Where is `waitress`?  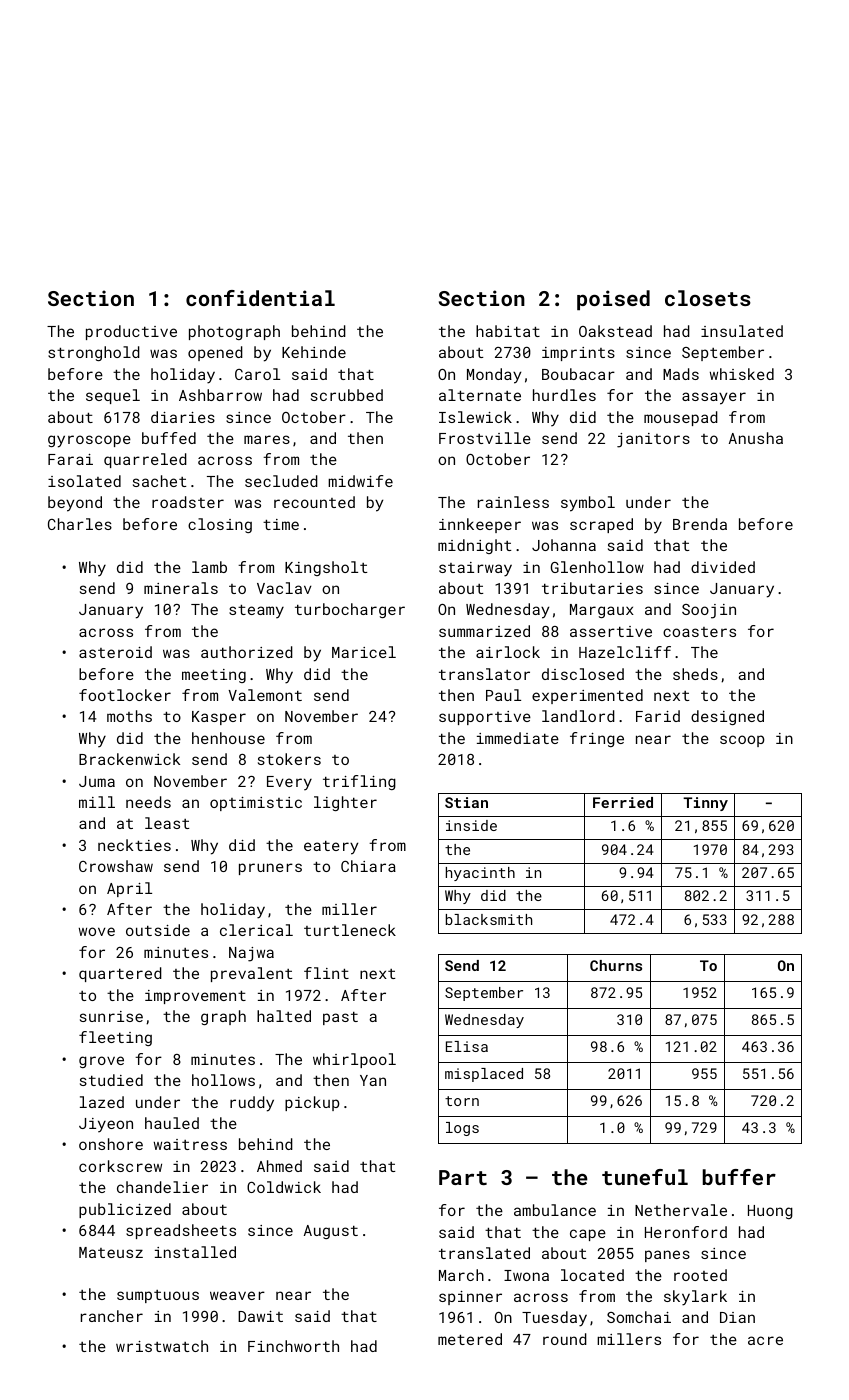
waitress is located at coordinates (190, 1144).
